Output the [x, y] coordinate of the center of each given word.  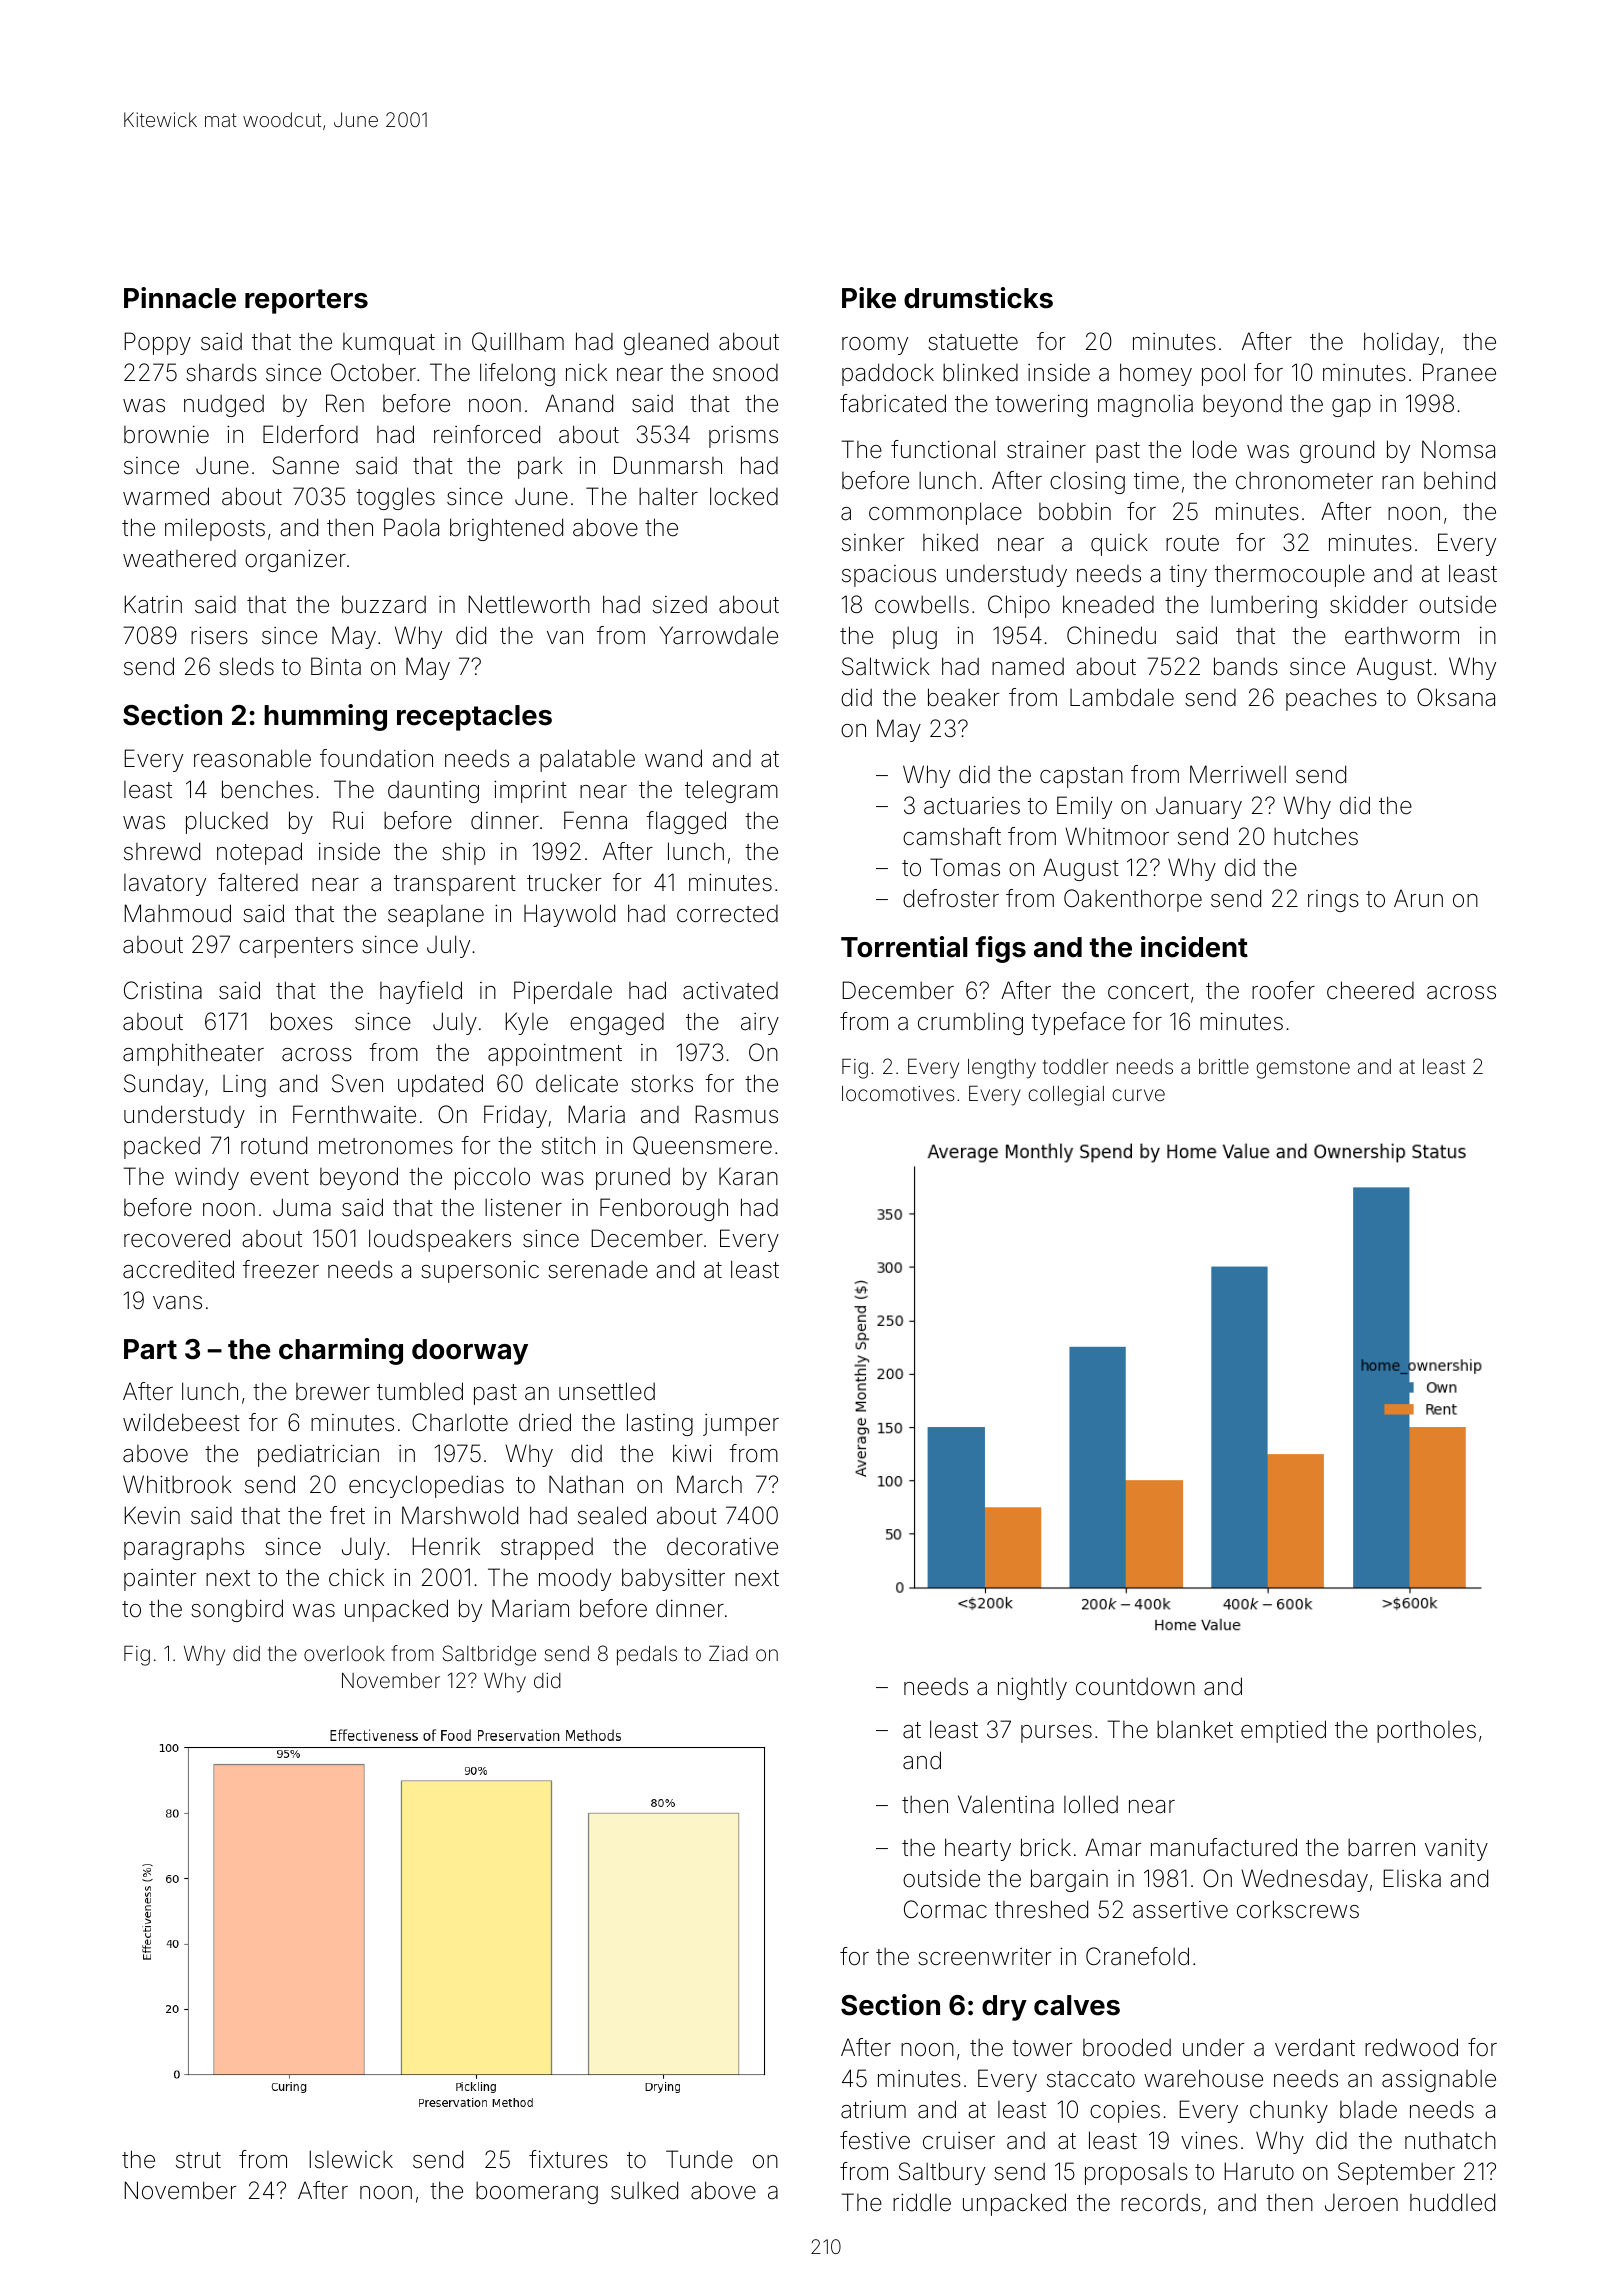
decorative [722, 1546]
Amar [1113, 1847]
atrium [873, 2109]
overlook [344, 1653]
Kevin [152, 1515]
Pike [869, 298]
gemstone [1303, 1069]
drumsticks [978, 298]
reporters [306, 301]
